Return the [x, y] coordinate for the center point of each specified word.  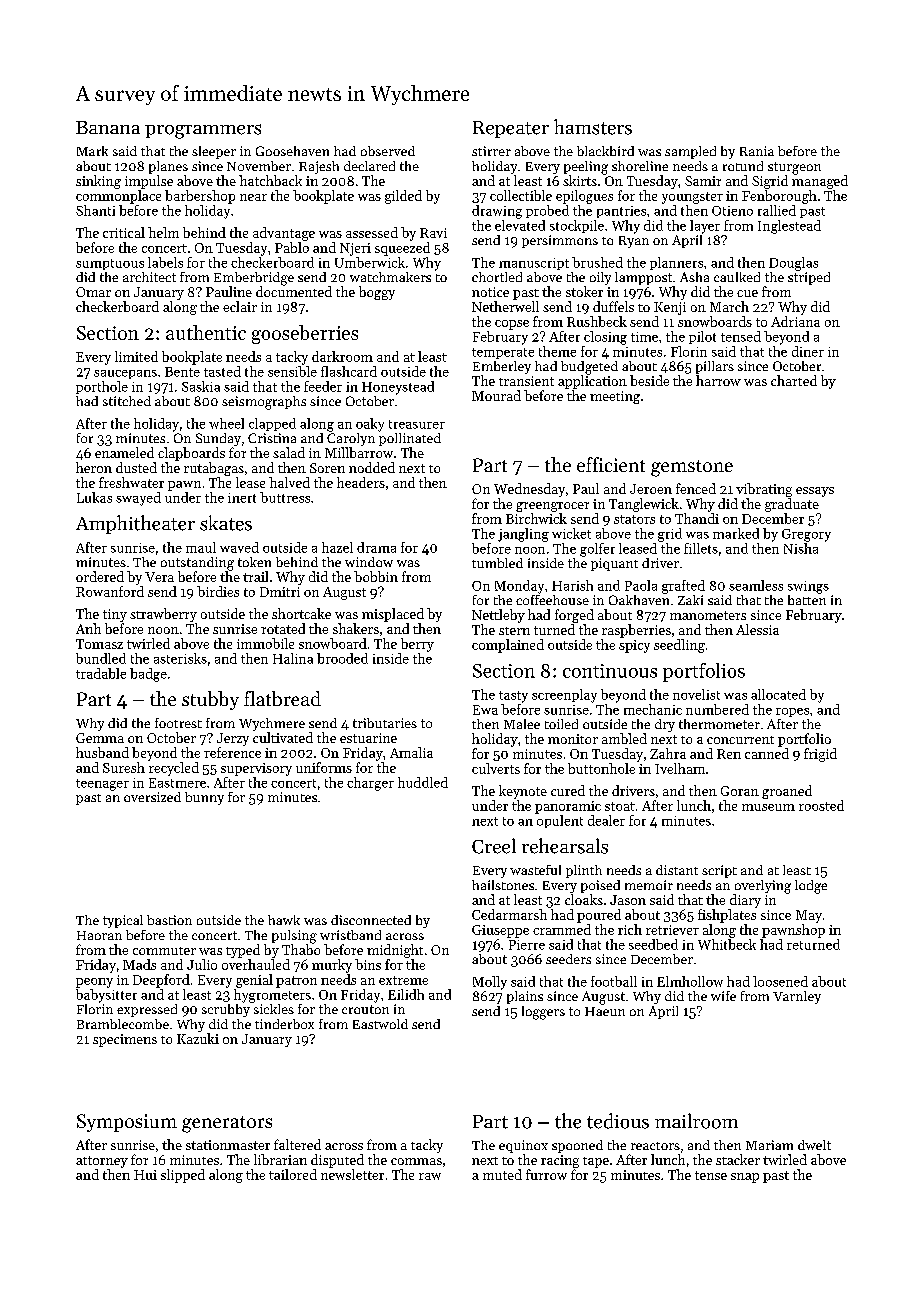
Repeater [511, 129]
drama [376, 547]
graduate [792, 505]
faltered [297, 1144]
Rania [757, 151]
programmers [203, 131]
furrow [546, 1174]
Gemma [100, 738]
